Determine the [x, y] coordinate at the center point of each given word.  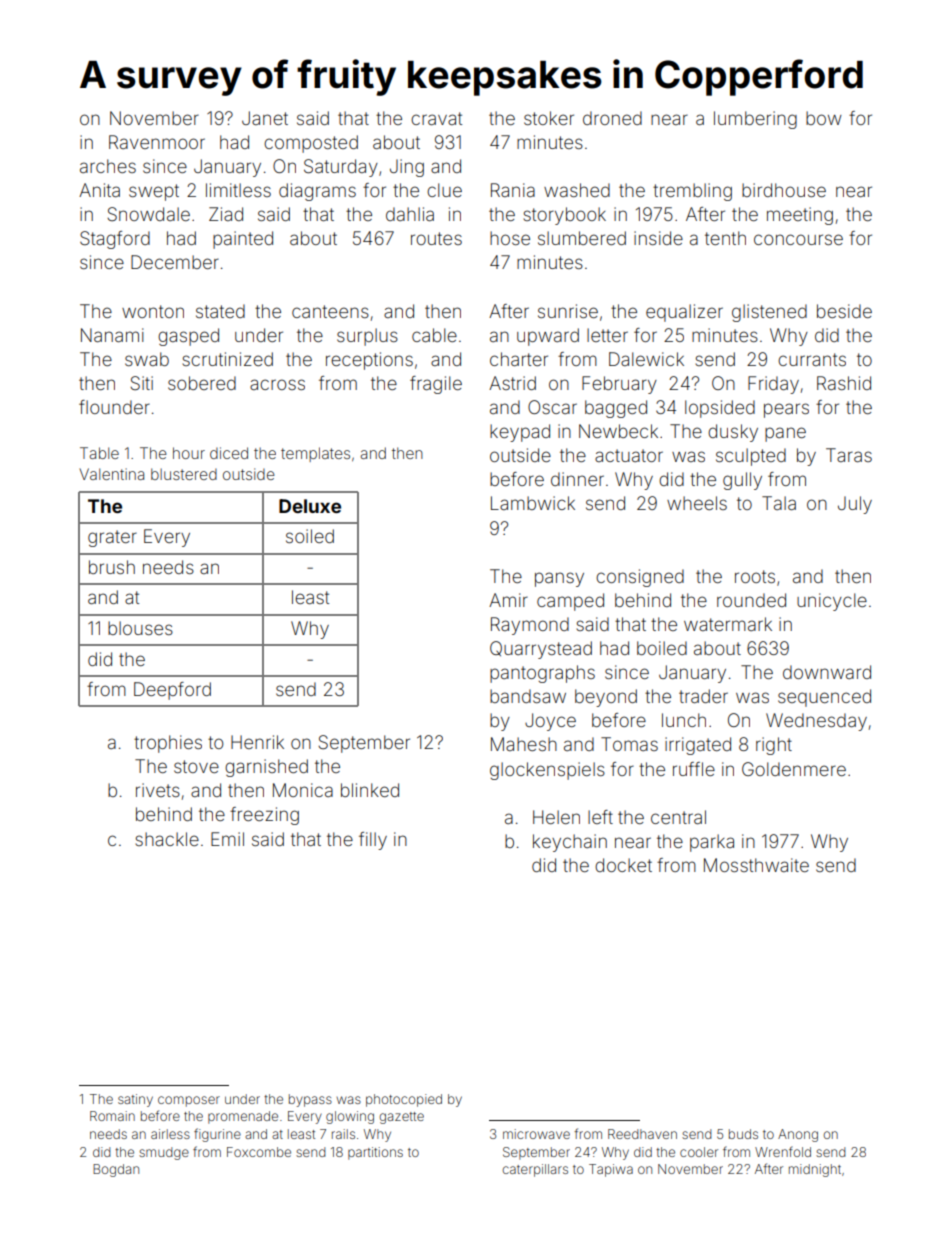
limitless [238, 190]
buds [743, 1134]
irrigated [698, 746]
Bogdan [116, 1170]
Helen [556, 817]
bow [824, 118]
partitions [375, 1153]
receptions [369, 361]
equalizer [684, 313]
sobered [202, 383]
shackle [167, 839]
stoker [549, 118]
